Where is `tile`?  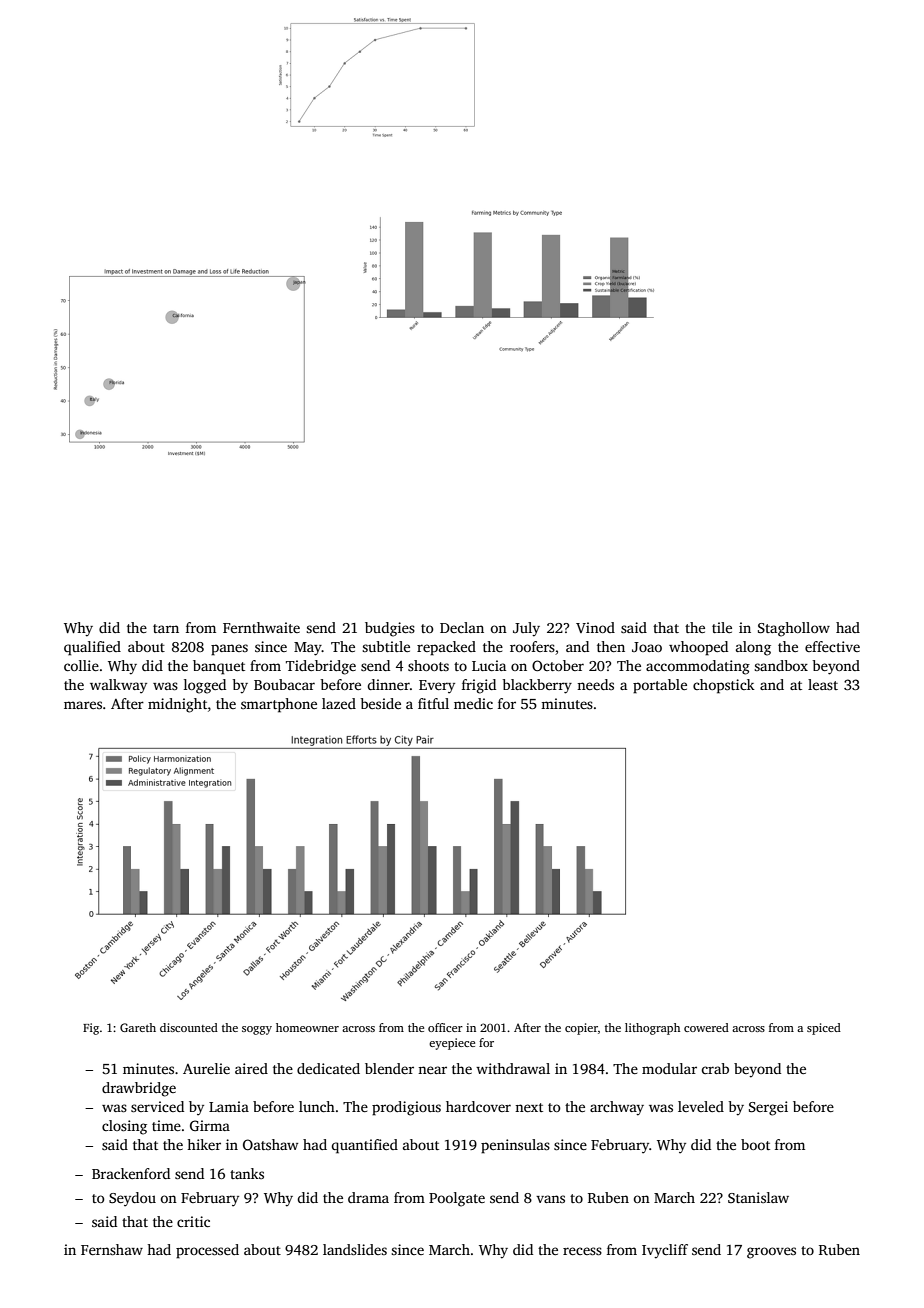
tile is located at coordinates (722, 627).
